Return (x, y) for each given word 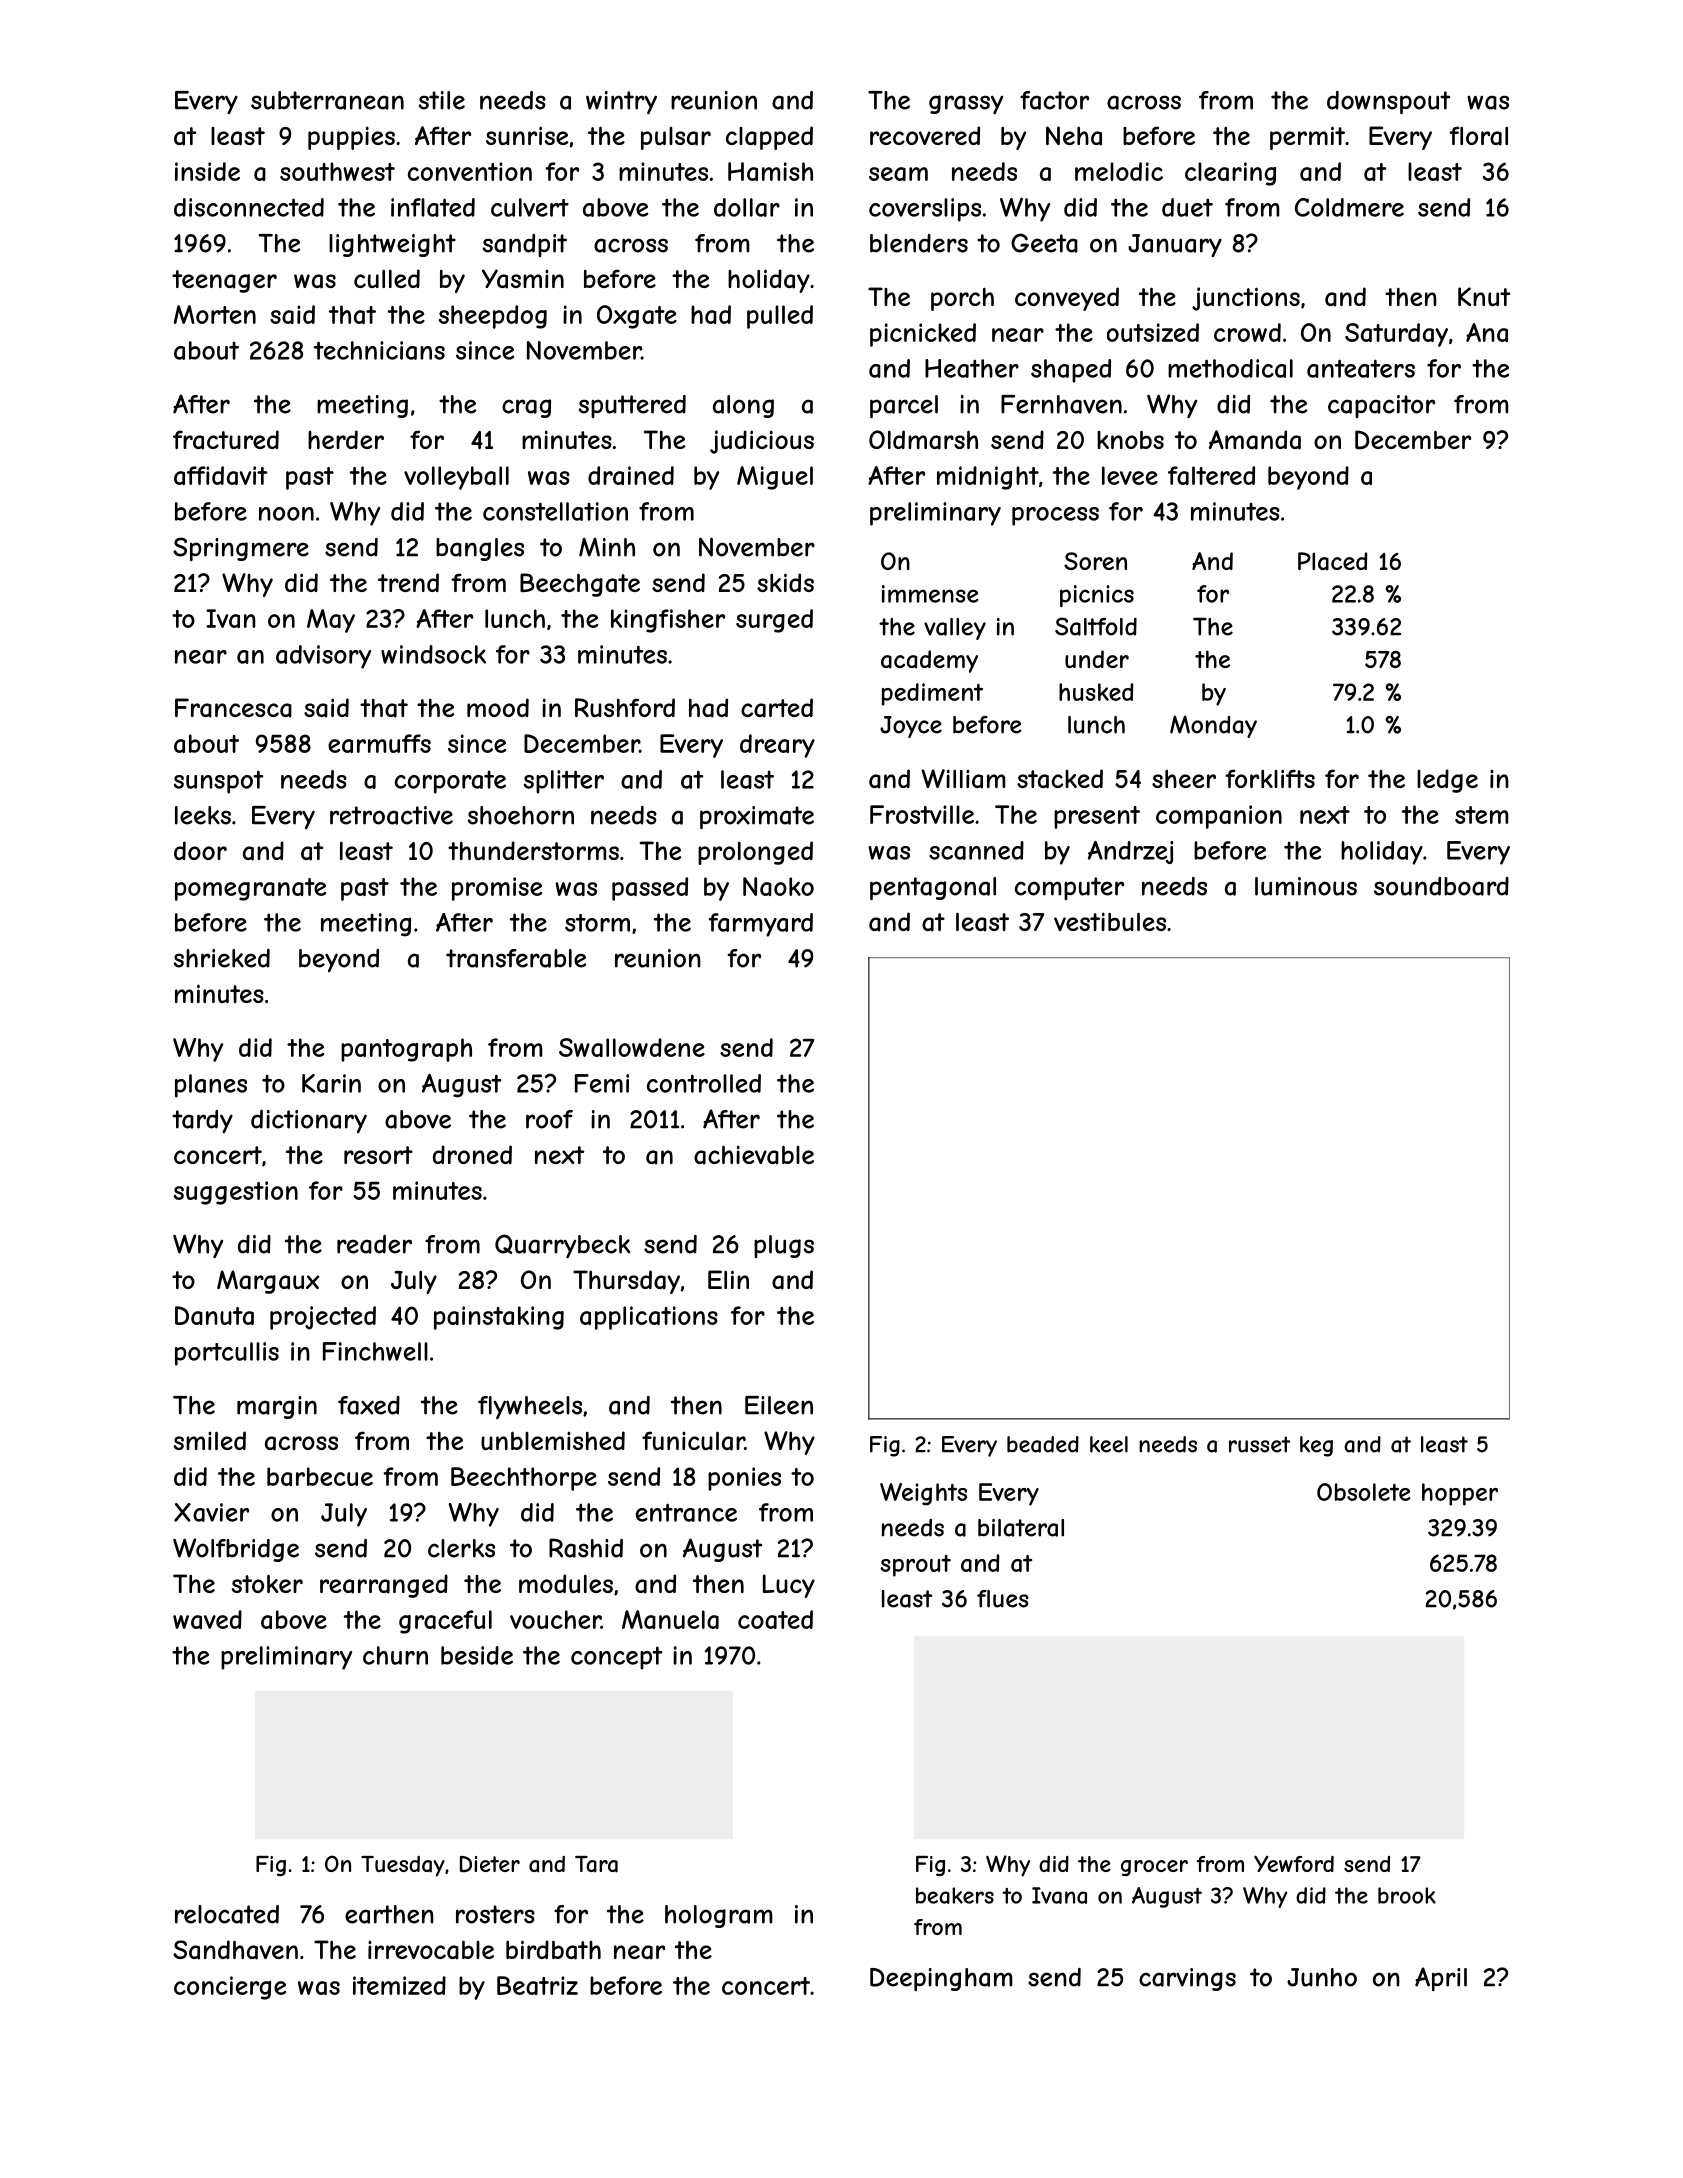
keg (1316, 1446)
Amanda (1255, 440)
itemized (399, 1985)
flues (1003, 1599)
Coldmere (1349, 207)
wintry (621, 103)
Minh (607, 547)
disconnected (249, 207)
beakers (955, 1895)
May (331, 621)
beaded (1043, 1444)
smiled (210, 1440)
